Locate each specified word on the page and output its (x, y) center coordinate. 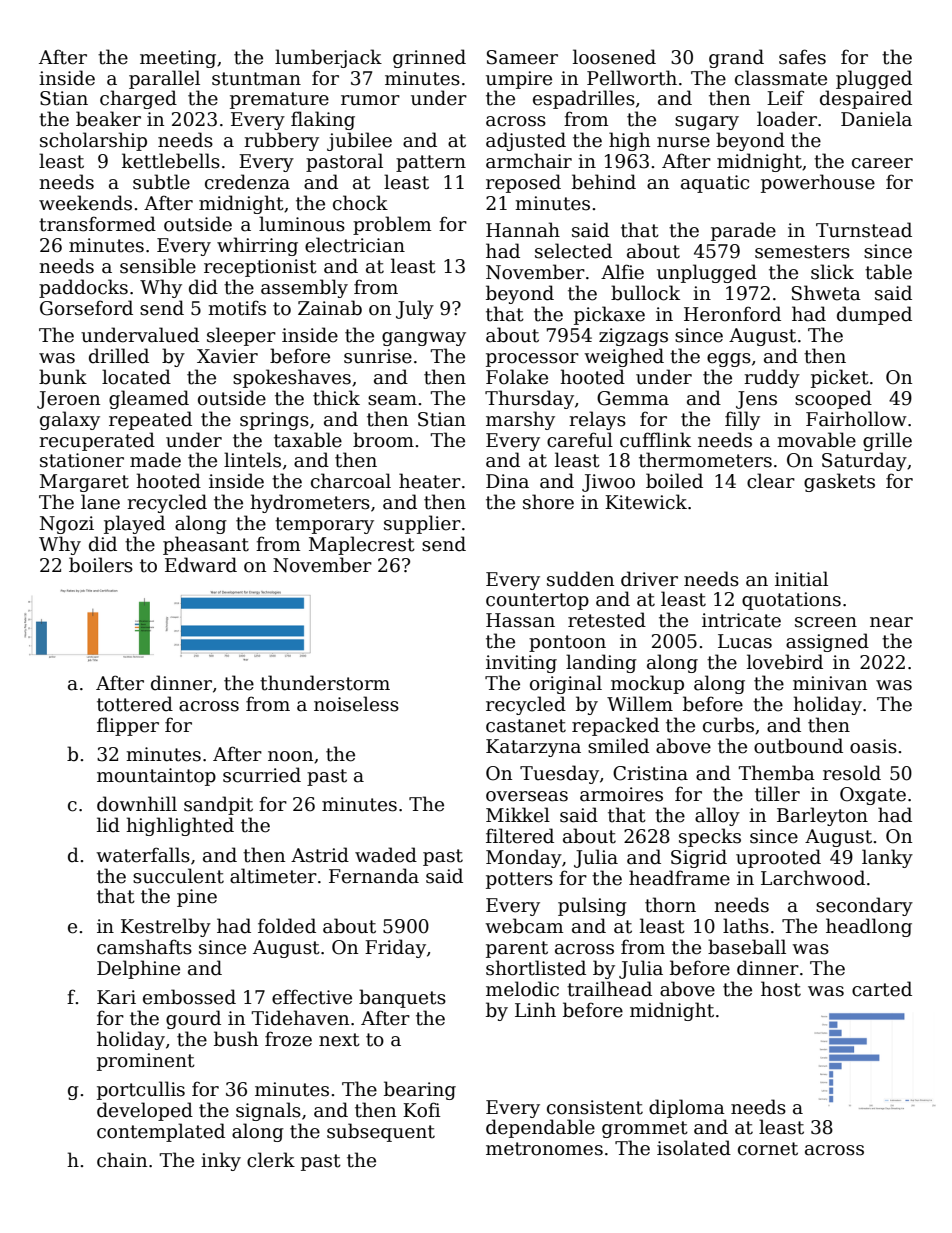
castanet (526, 726)
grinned (429, 58)
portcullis (141, 1090)
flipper (128, 726)
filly (742, 420)
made (155, 460)
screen (826, 622)
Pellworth (632, 78)
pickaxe (609, 315)
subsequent (381, 1132)
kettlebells (171, 161)
